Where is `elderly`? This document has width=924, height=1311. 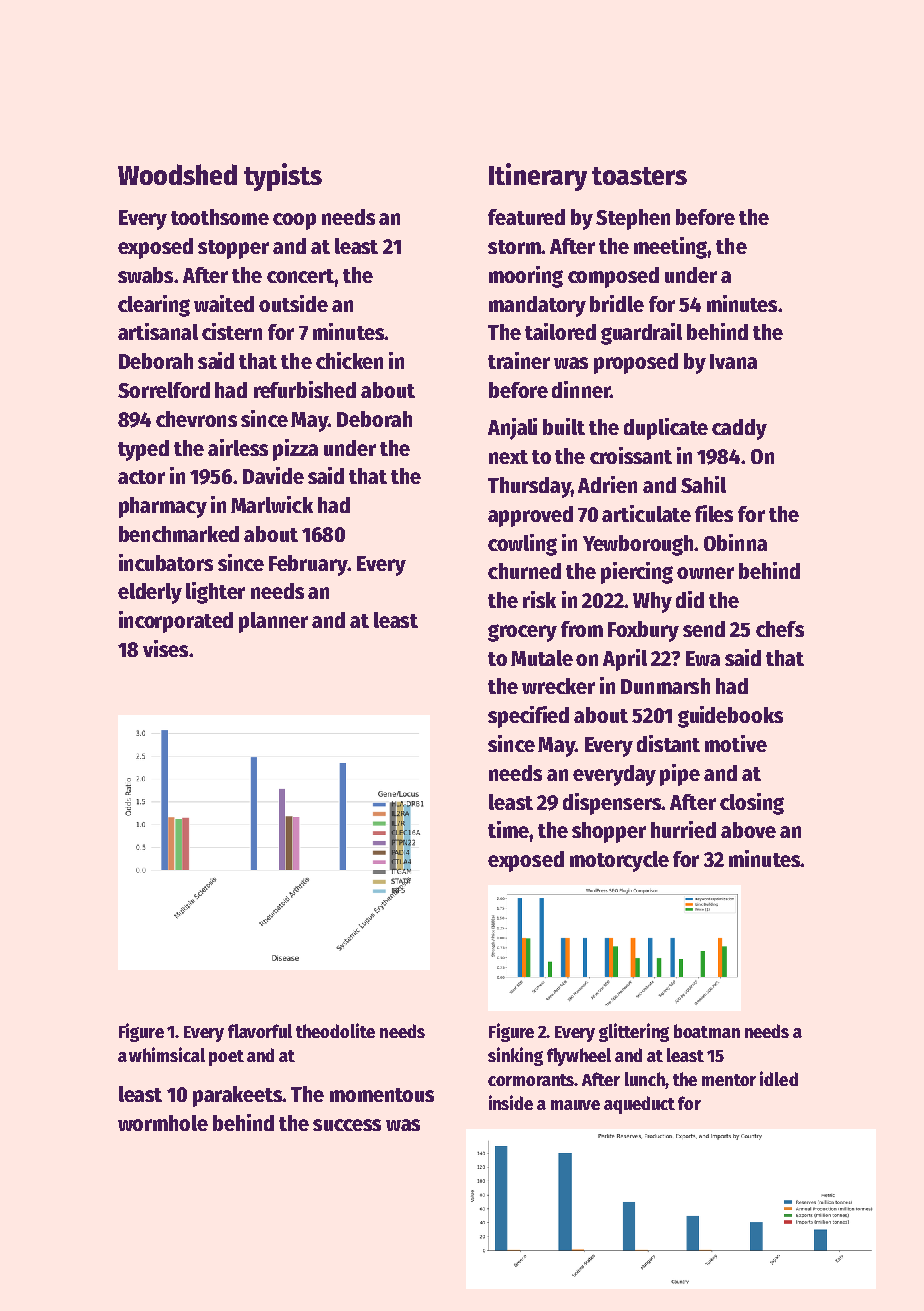
elderly is located at coordinates (150, 593).
